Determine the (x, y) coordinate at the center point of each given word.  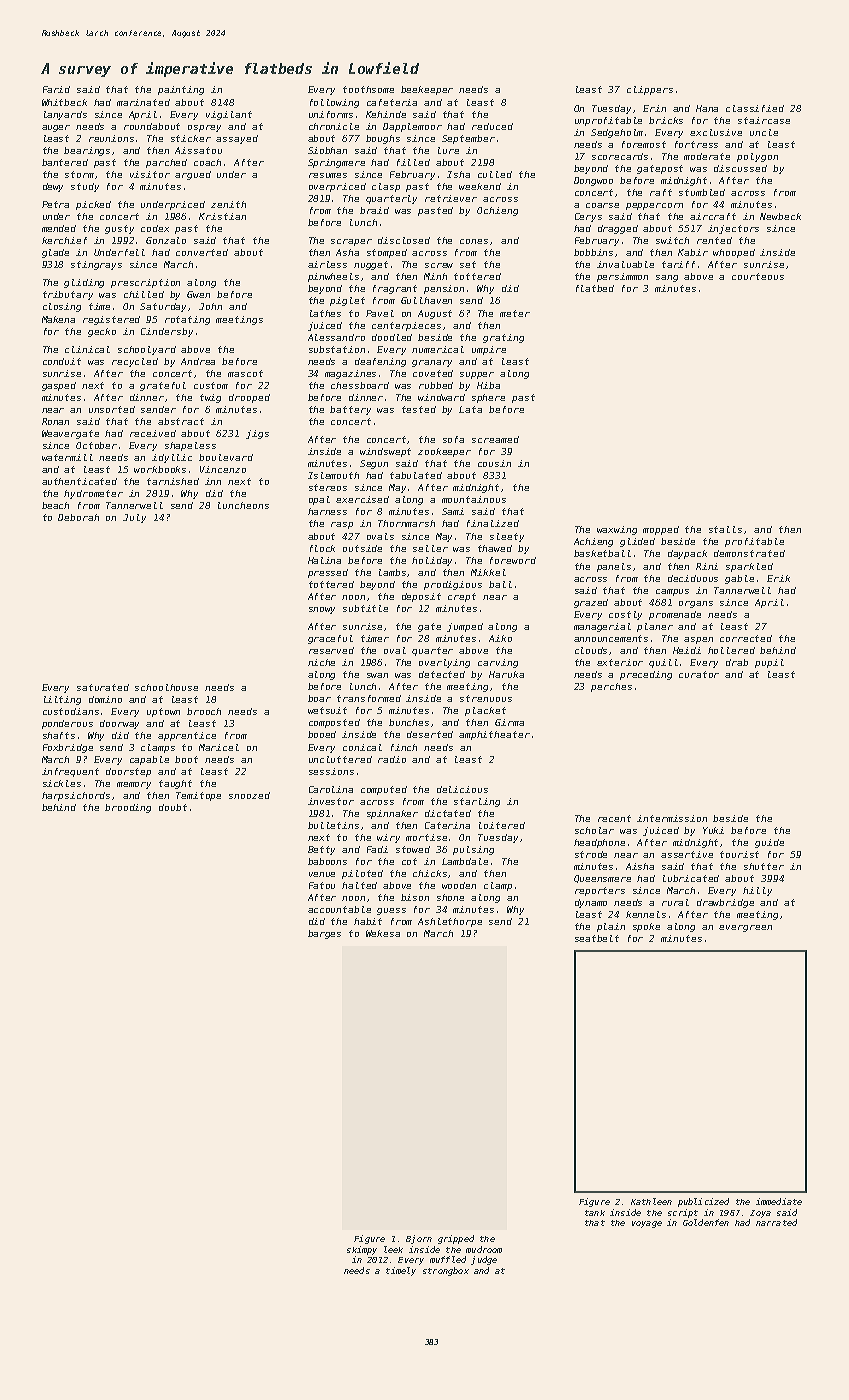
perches (611, 687)
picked (93, 205)
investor (331, 801)
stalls (725, 529)
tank (595, 1213)
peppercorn (654, 206)
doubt (173, 807)
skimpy (362, 1250)
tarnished (173, 481)
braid (374, 210)
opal (319, 500)
